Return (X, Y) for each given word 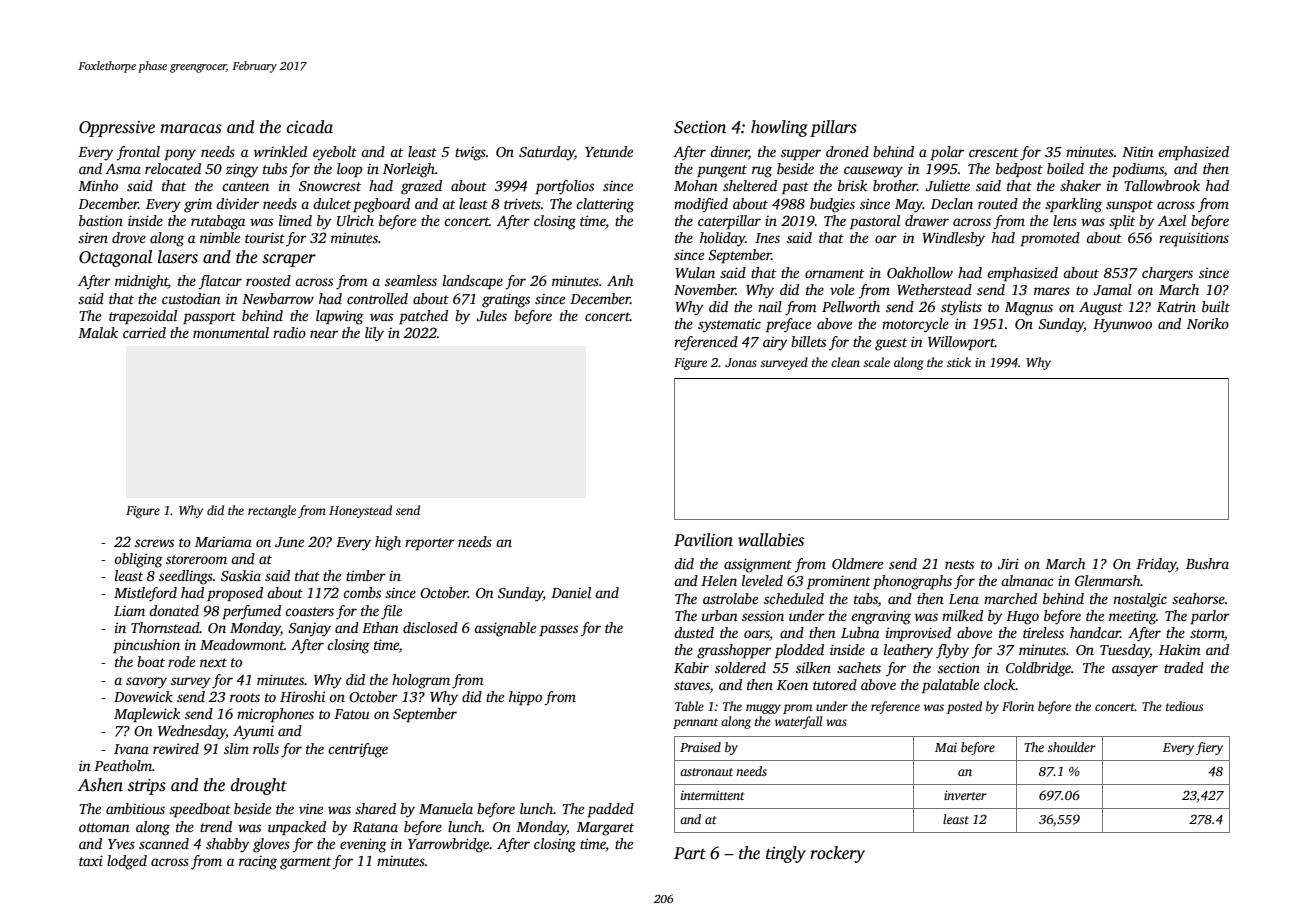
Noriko (1208, 323)
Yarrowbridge (448, 845)
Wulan (695, 272)
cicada (310, 127)
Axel (1172, 220)
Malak (98, 332)
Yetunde (609, 151)
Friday (1156, 565)
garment (305, 863)
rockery (837, 854)
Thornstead (165, 627)
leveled (762, 580)
